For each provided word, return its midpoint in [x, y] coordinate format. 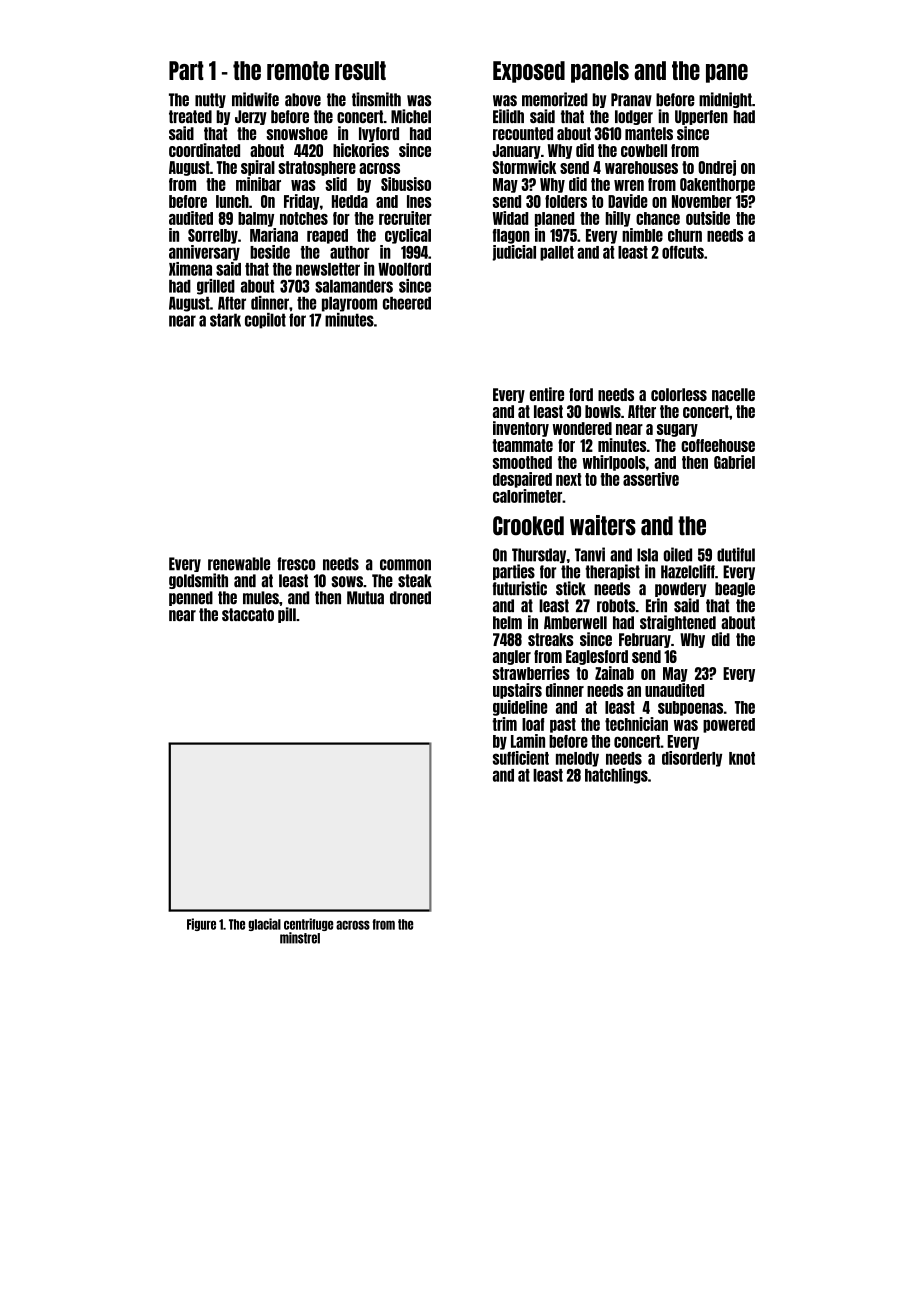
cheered [407, 303]
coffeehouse [718, 445]
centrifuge [308, 924]
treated [190, 116]
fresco [296, 564]
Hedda [350, 201]
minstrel [300, 938]
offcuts [683, 252]
